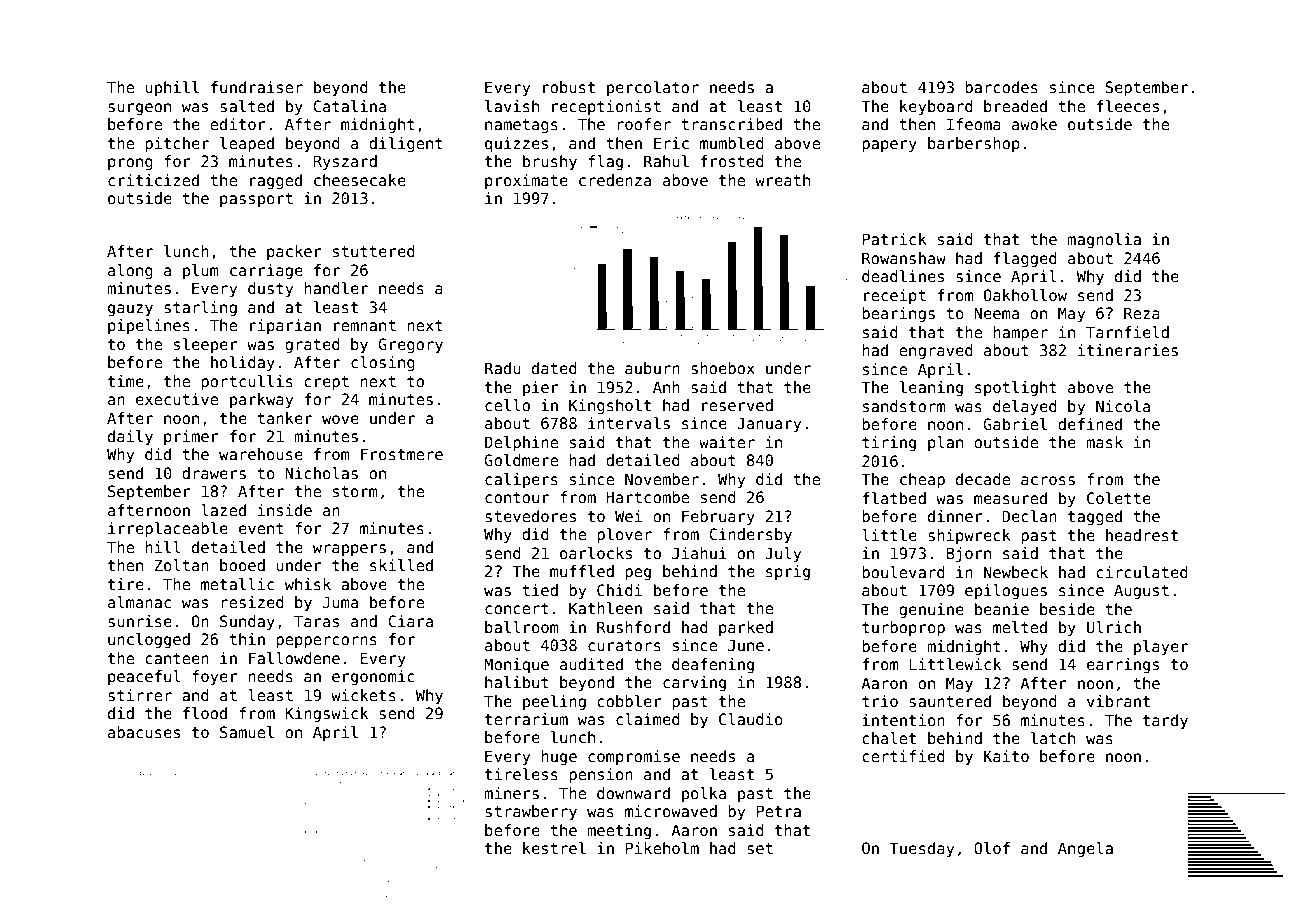 The image size is (1308, 924). I want to click on parked, so click(746, 628).
